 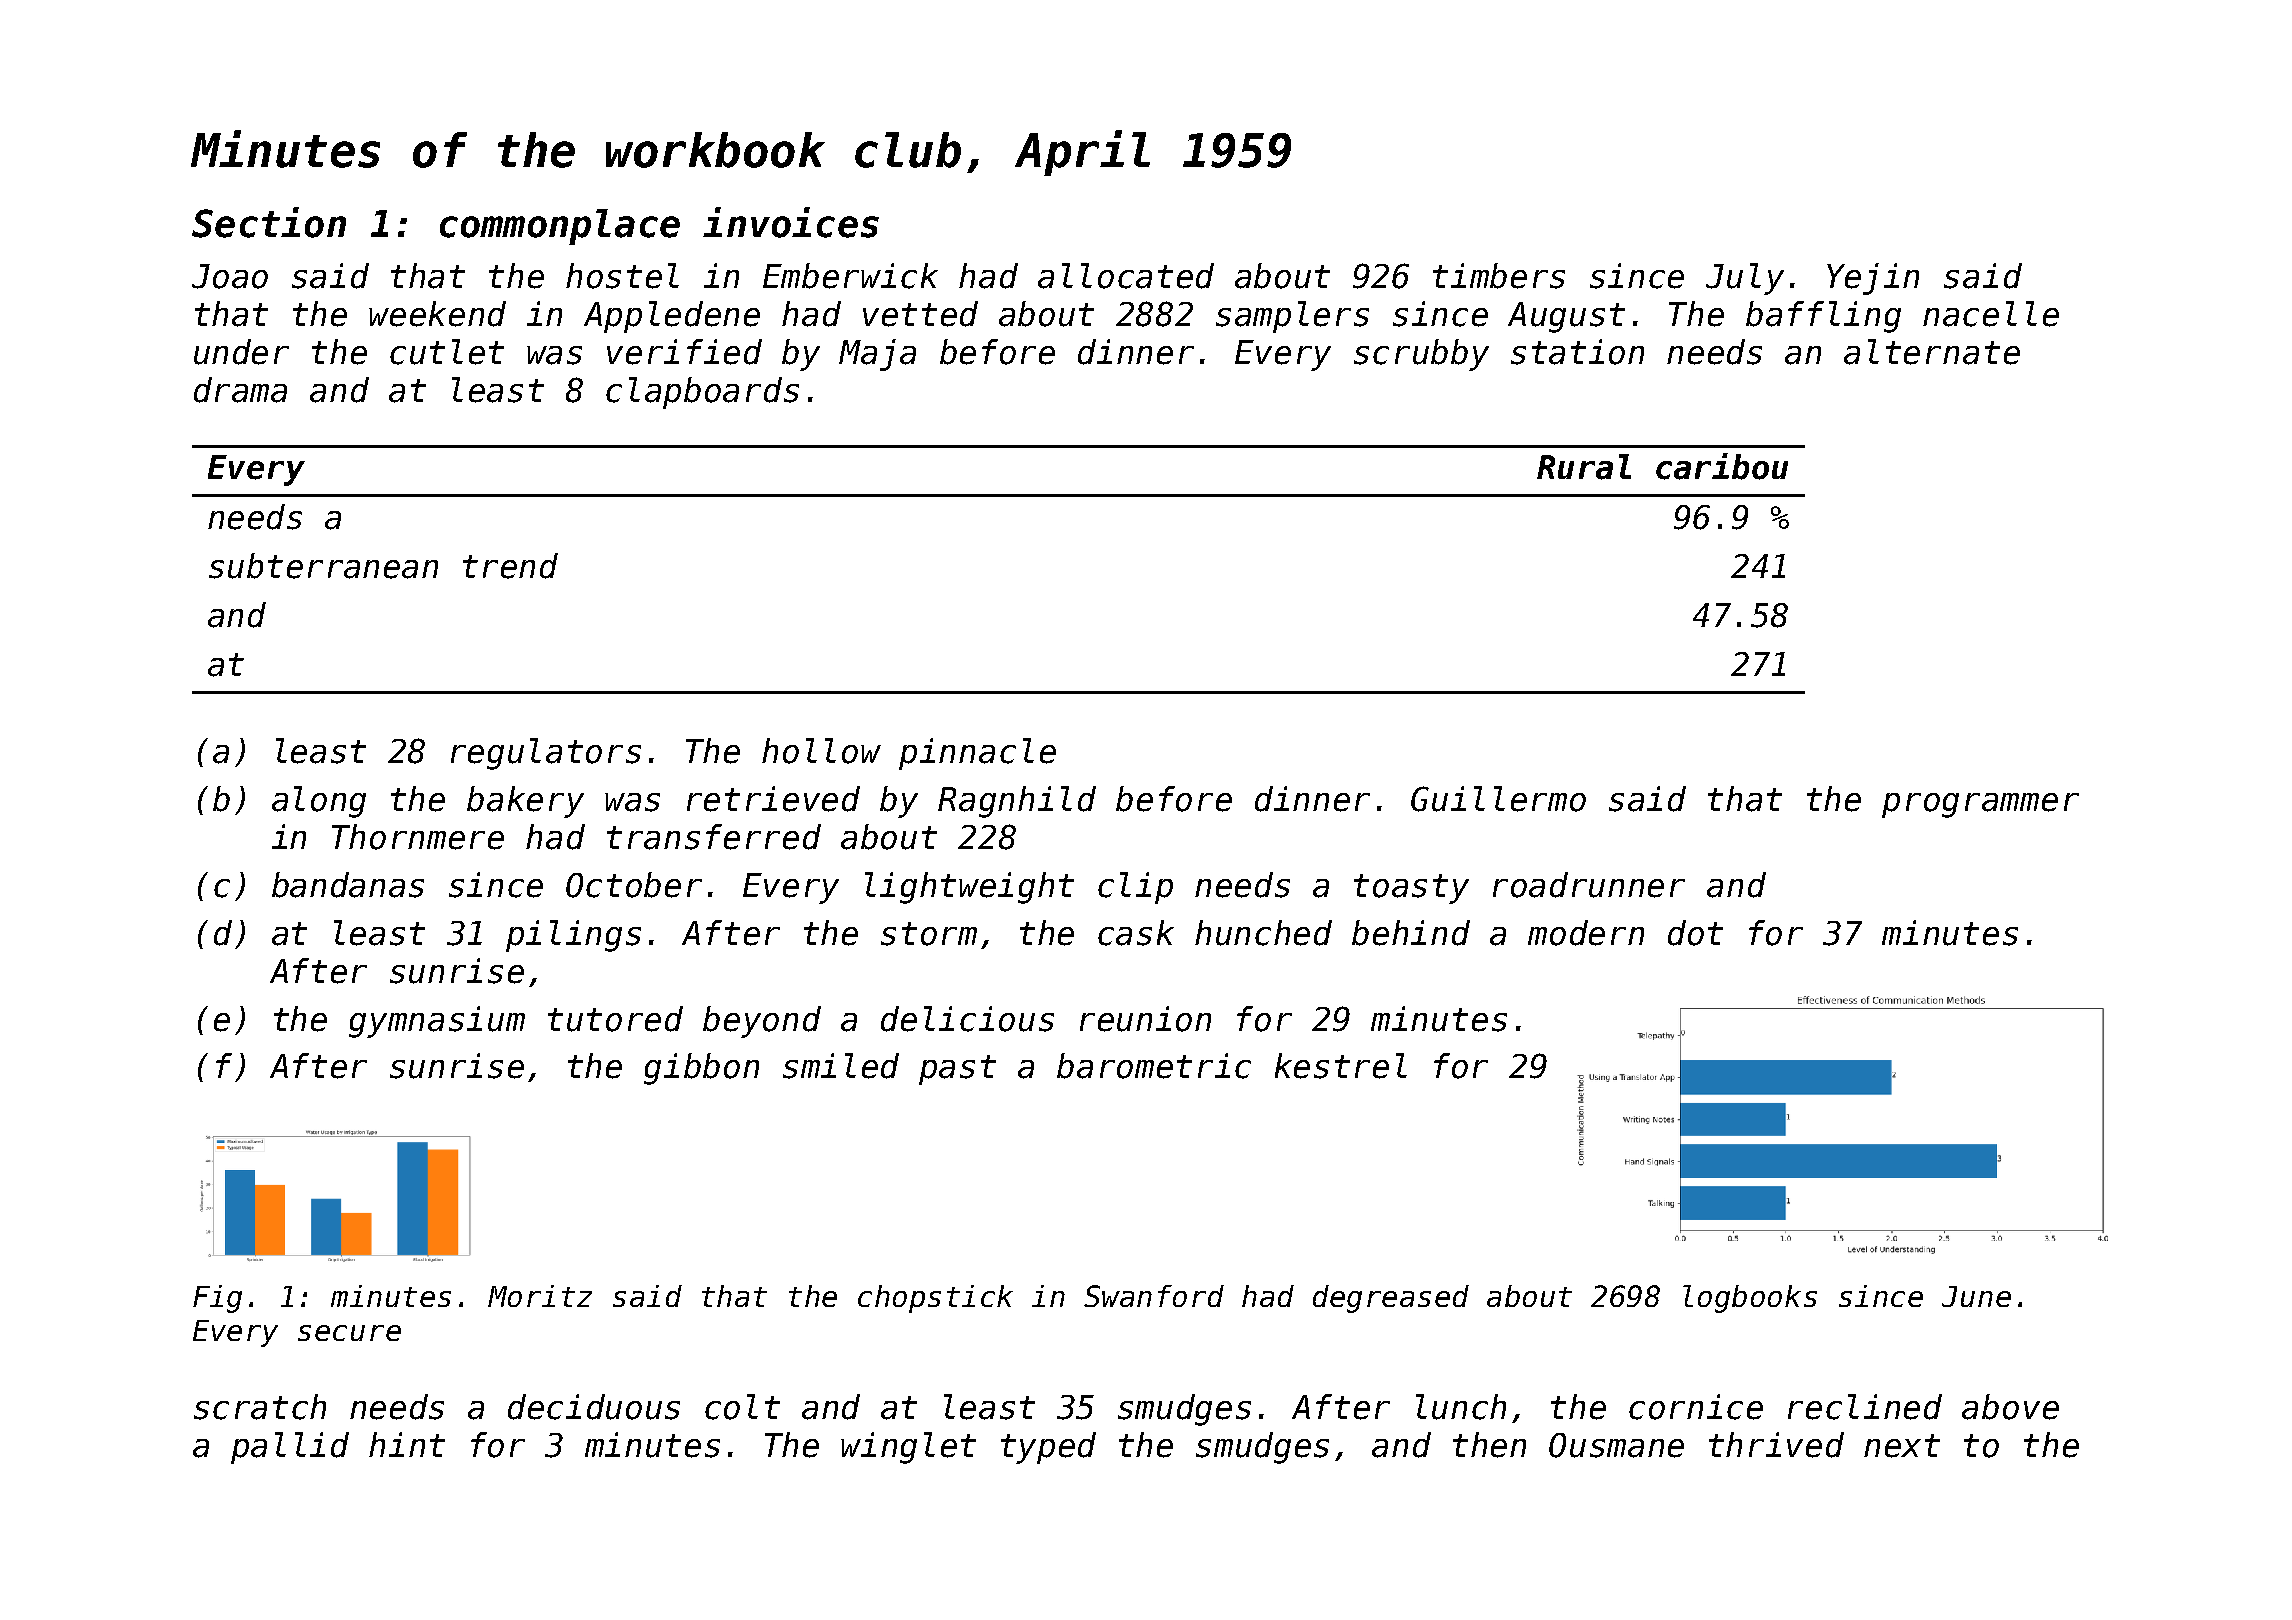 I want to click on timbers, so click(x=1499, y=276).
